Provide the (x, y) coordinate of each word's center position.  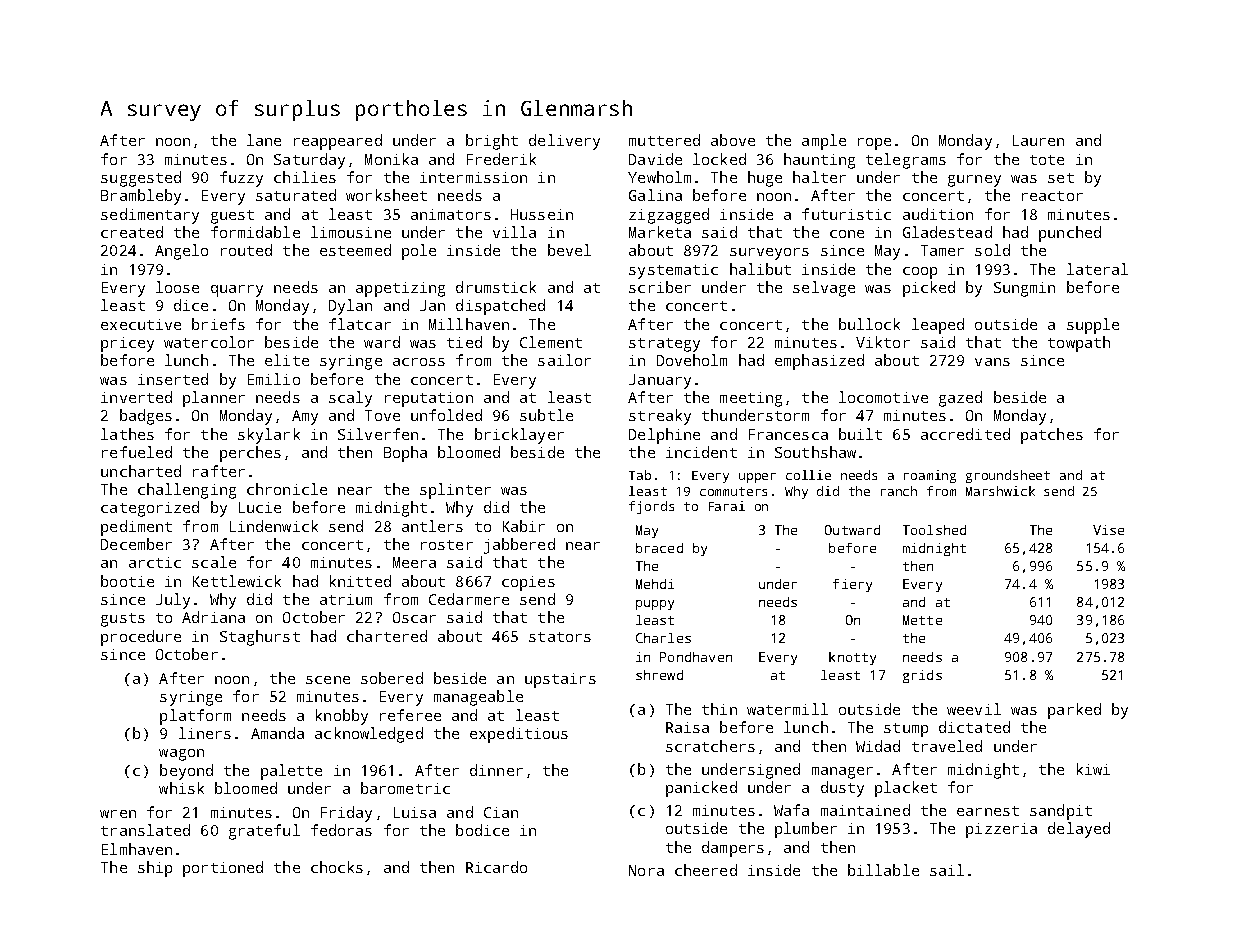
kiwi (1093, 769)
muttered (664, 140)
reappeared (338, 142)
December (136, 544)
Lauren (1038, 140)
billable (883, 870)
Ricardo (496, 867)
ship (155, 869)
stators (560, 637)
